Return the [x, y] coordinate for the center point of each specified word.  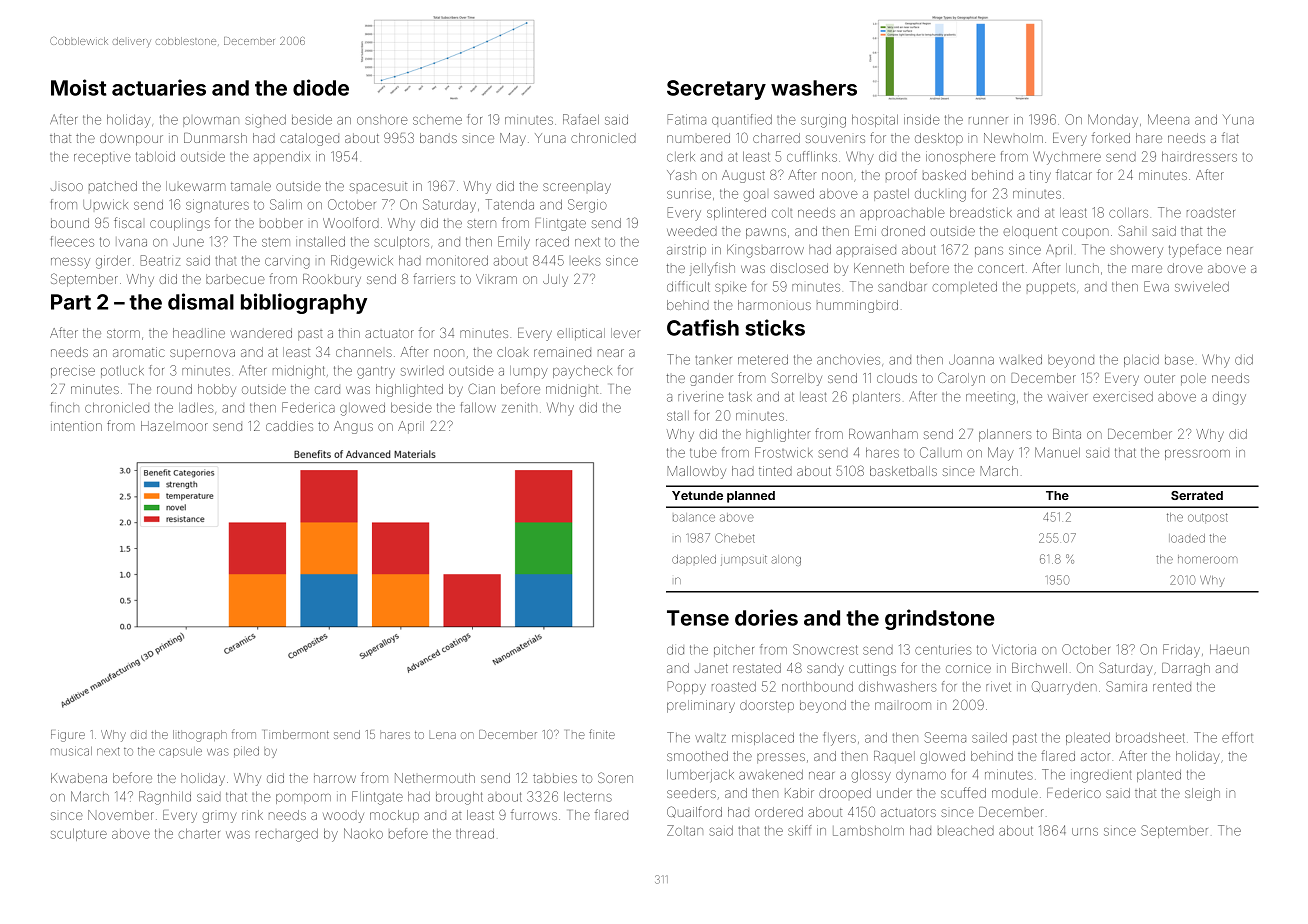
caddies [289, 426]
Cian [481, 388]
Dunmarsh [215, 138]
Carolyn [961, 379]
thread [475, 834]
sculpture [79, 835]
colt [782, 213]
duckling [940, 195]
